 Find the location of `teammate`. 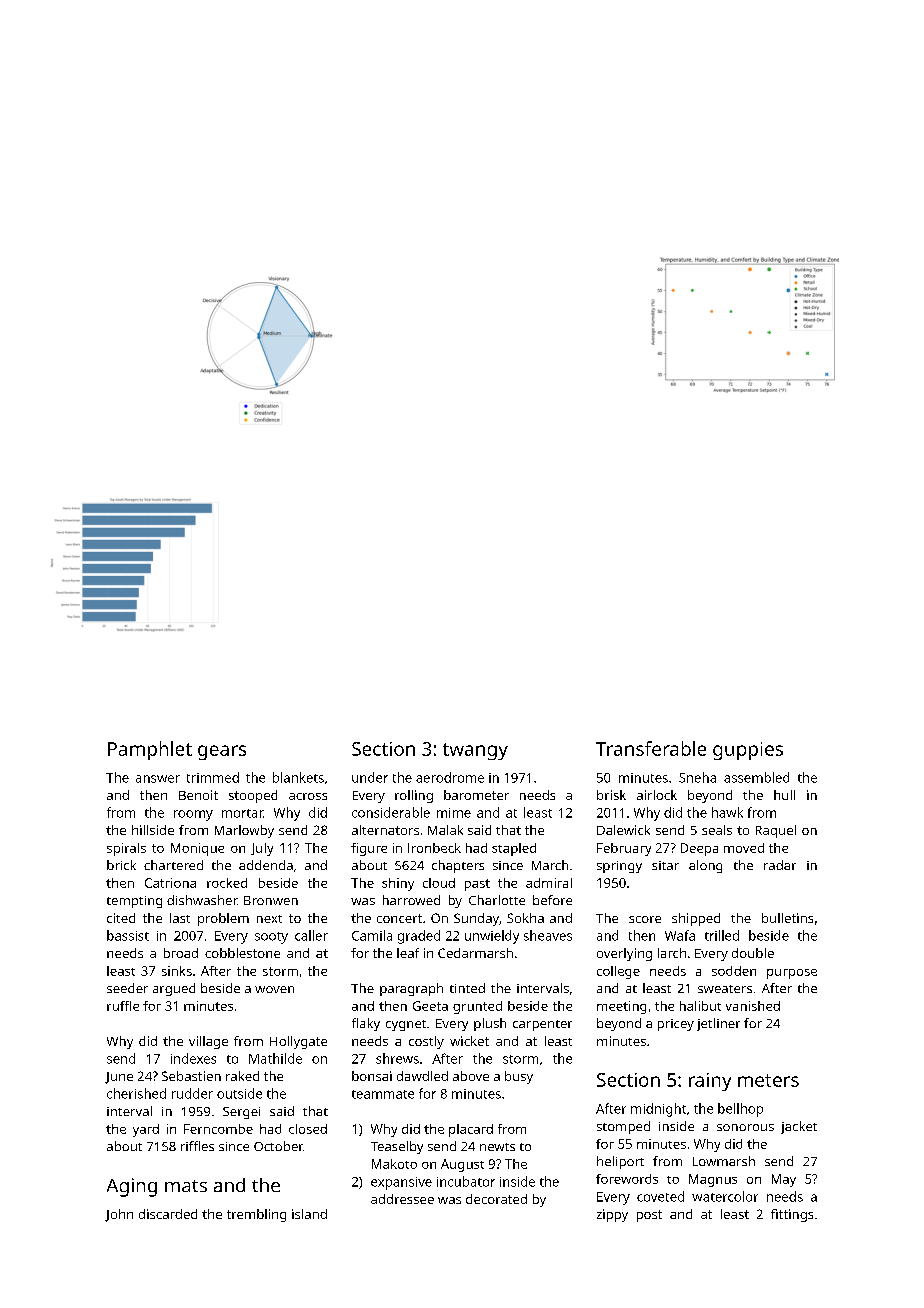

teammate is located at coordinates (383, 1094).
